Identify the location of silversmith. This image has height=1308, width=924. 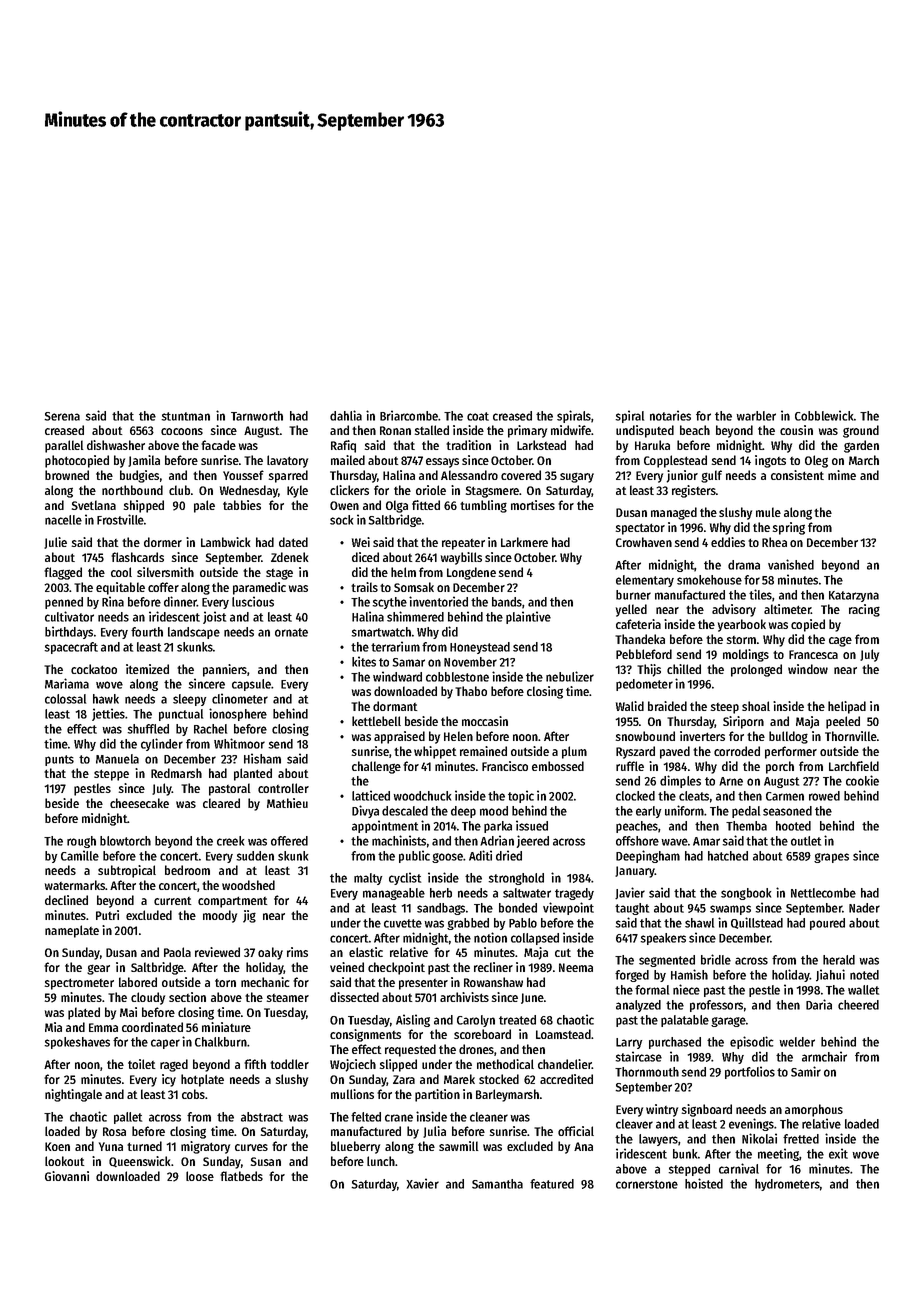
(165, 572).
